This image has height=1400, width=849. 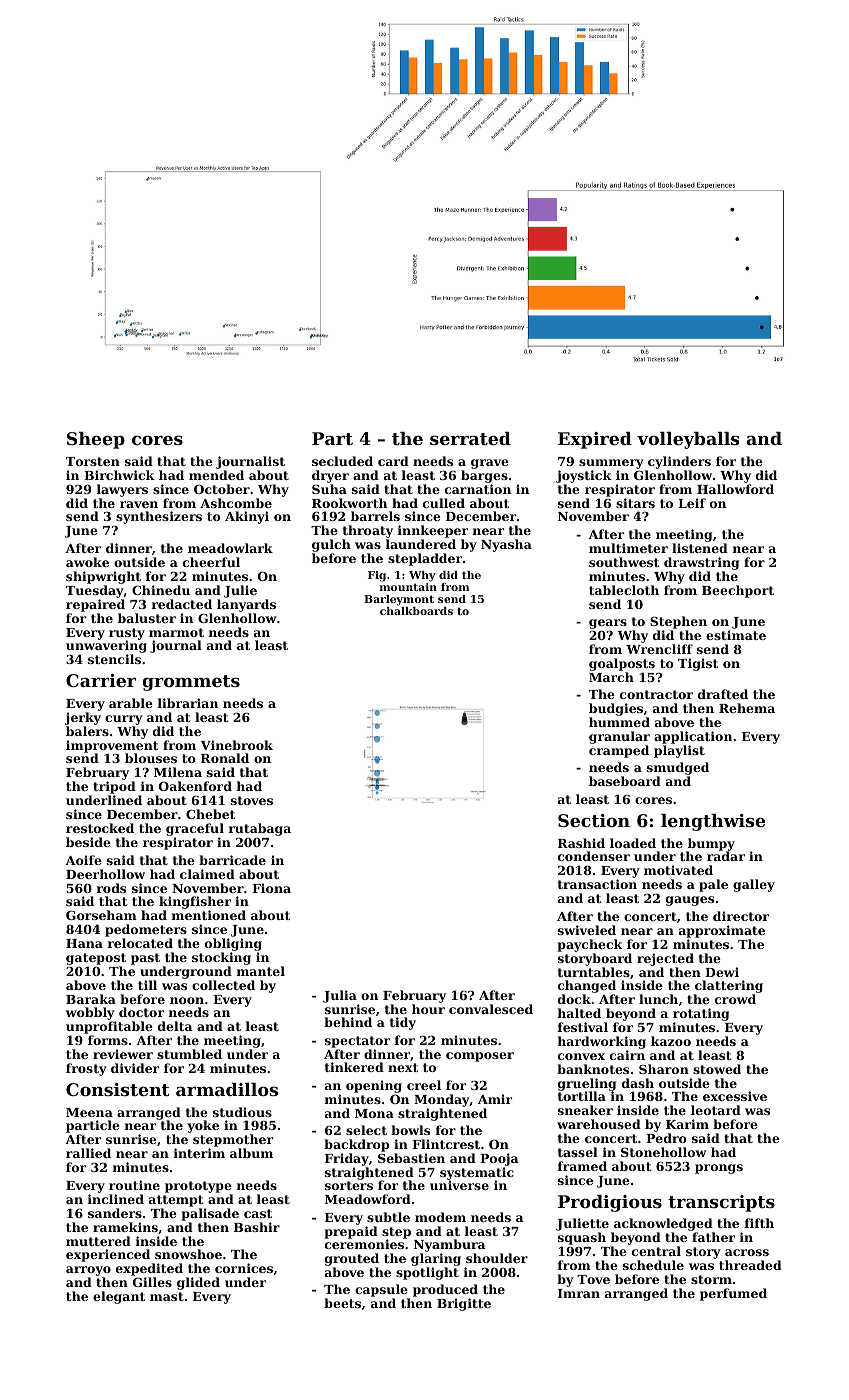 I want to click on granular, so click(x=619, y=737).
